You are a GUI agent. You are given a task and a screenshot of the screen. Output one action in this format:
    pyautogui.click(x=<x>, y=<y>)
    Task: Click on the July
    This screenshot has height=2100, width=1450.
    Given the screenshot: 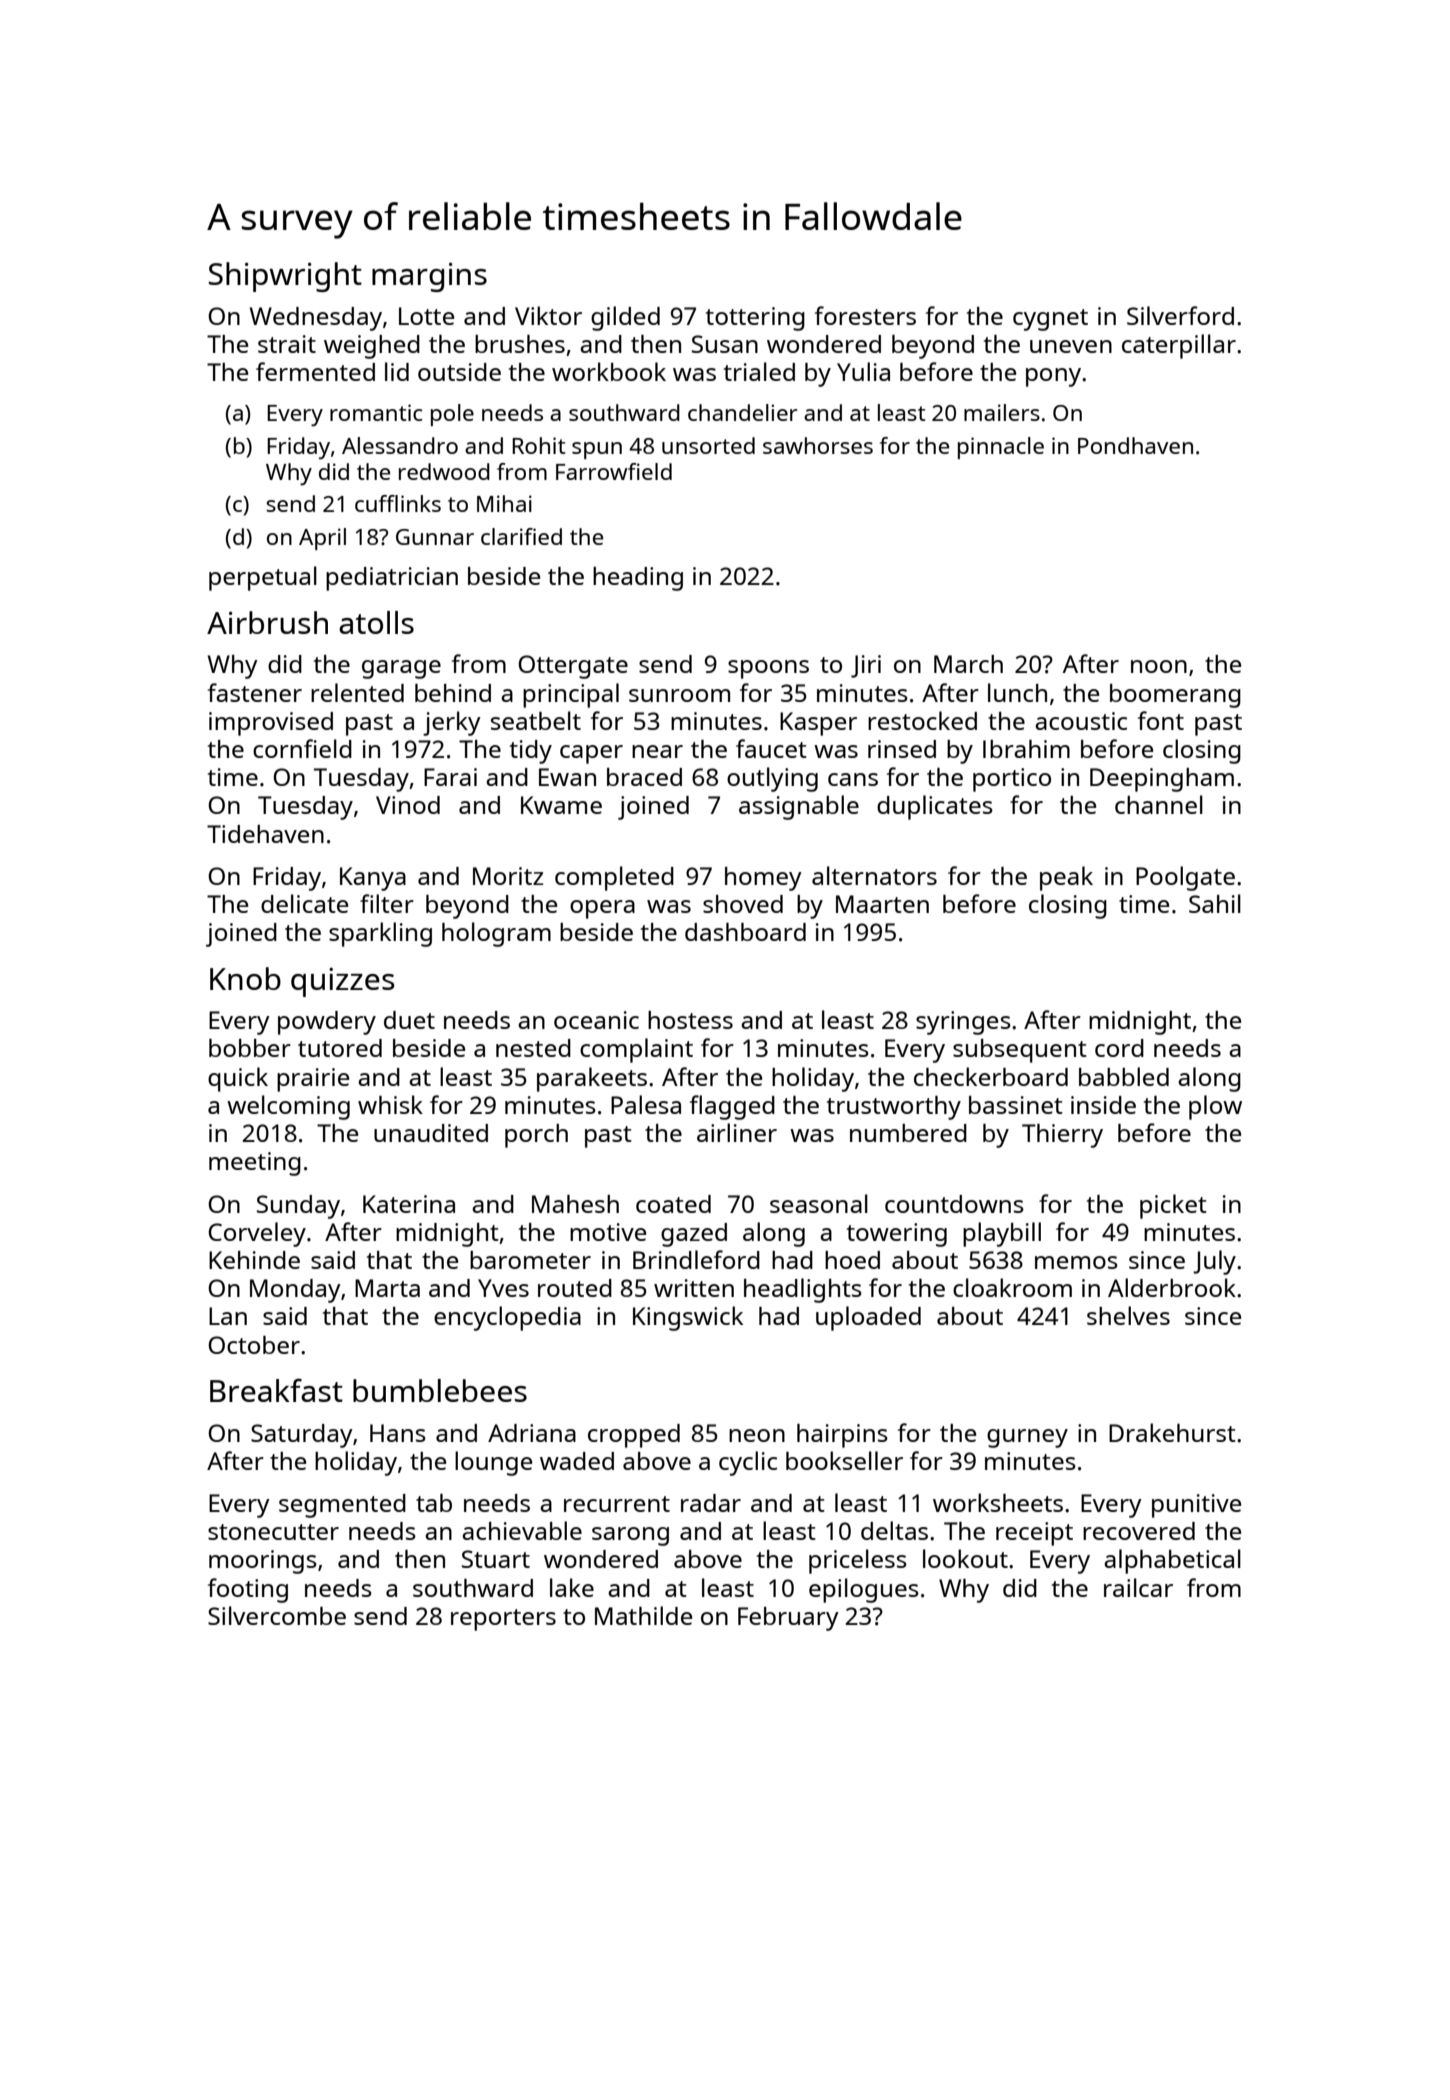 What is the action you would take?
    pyautogui.click(x=1214, y=1262)
